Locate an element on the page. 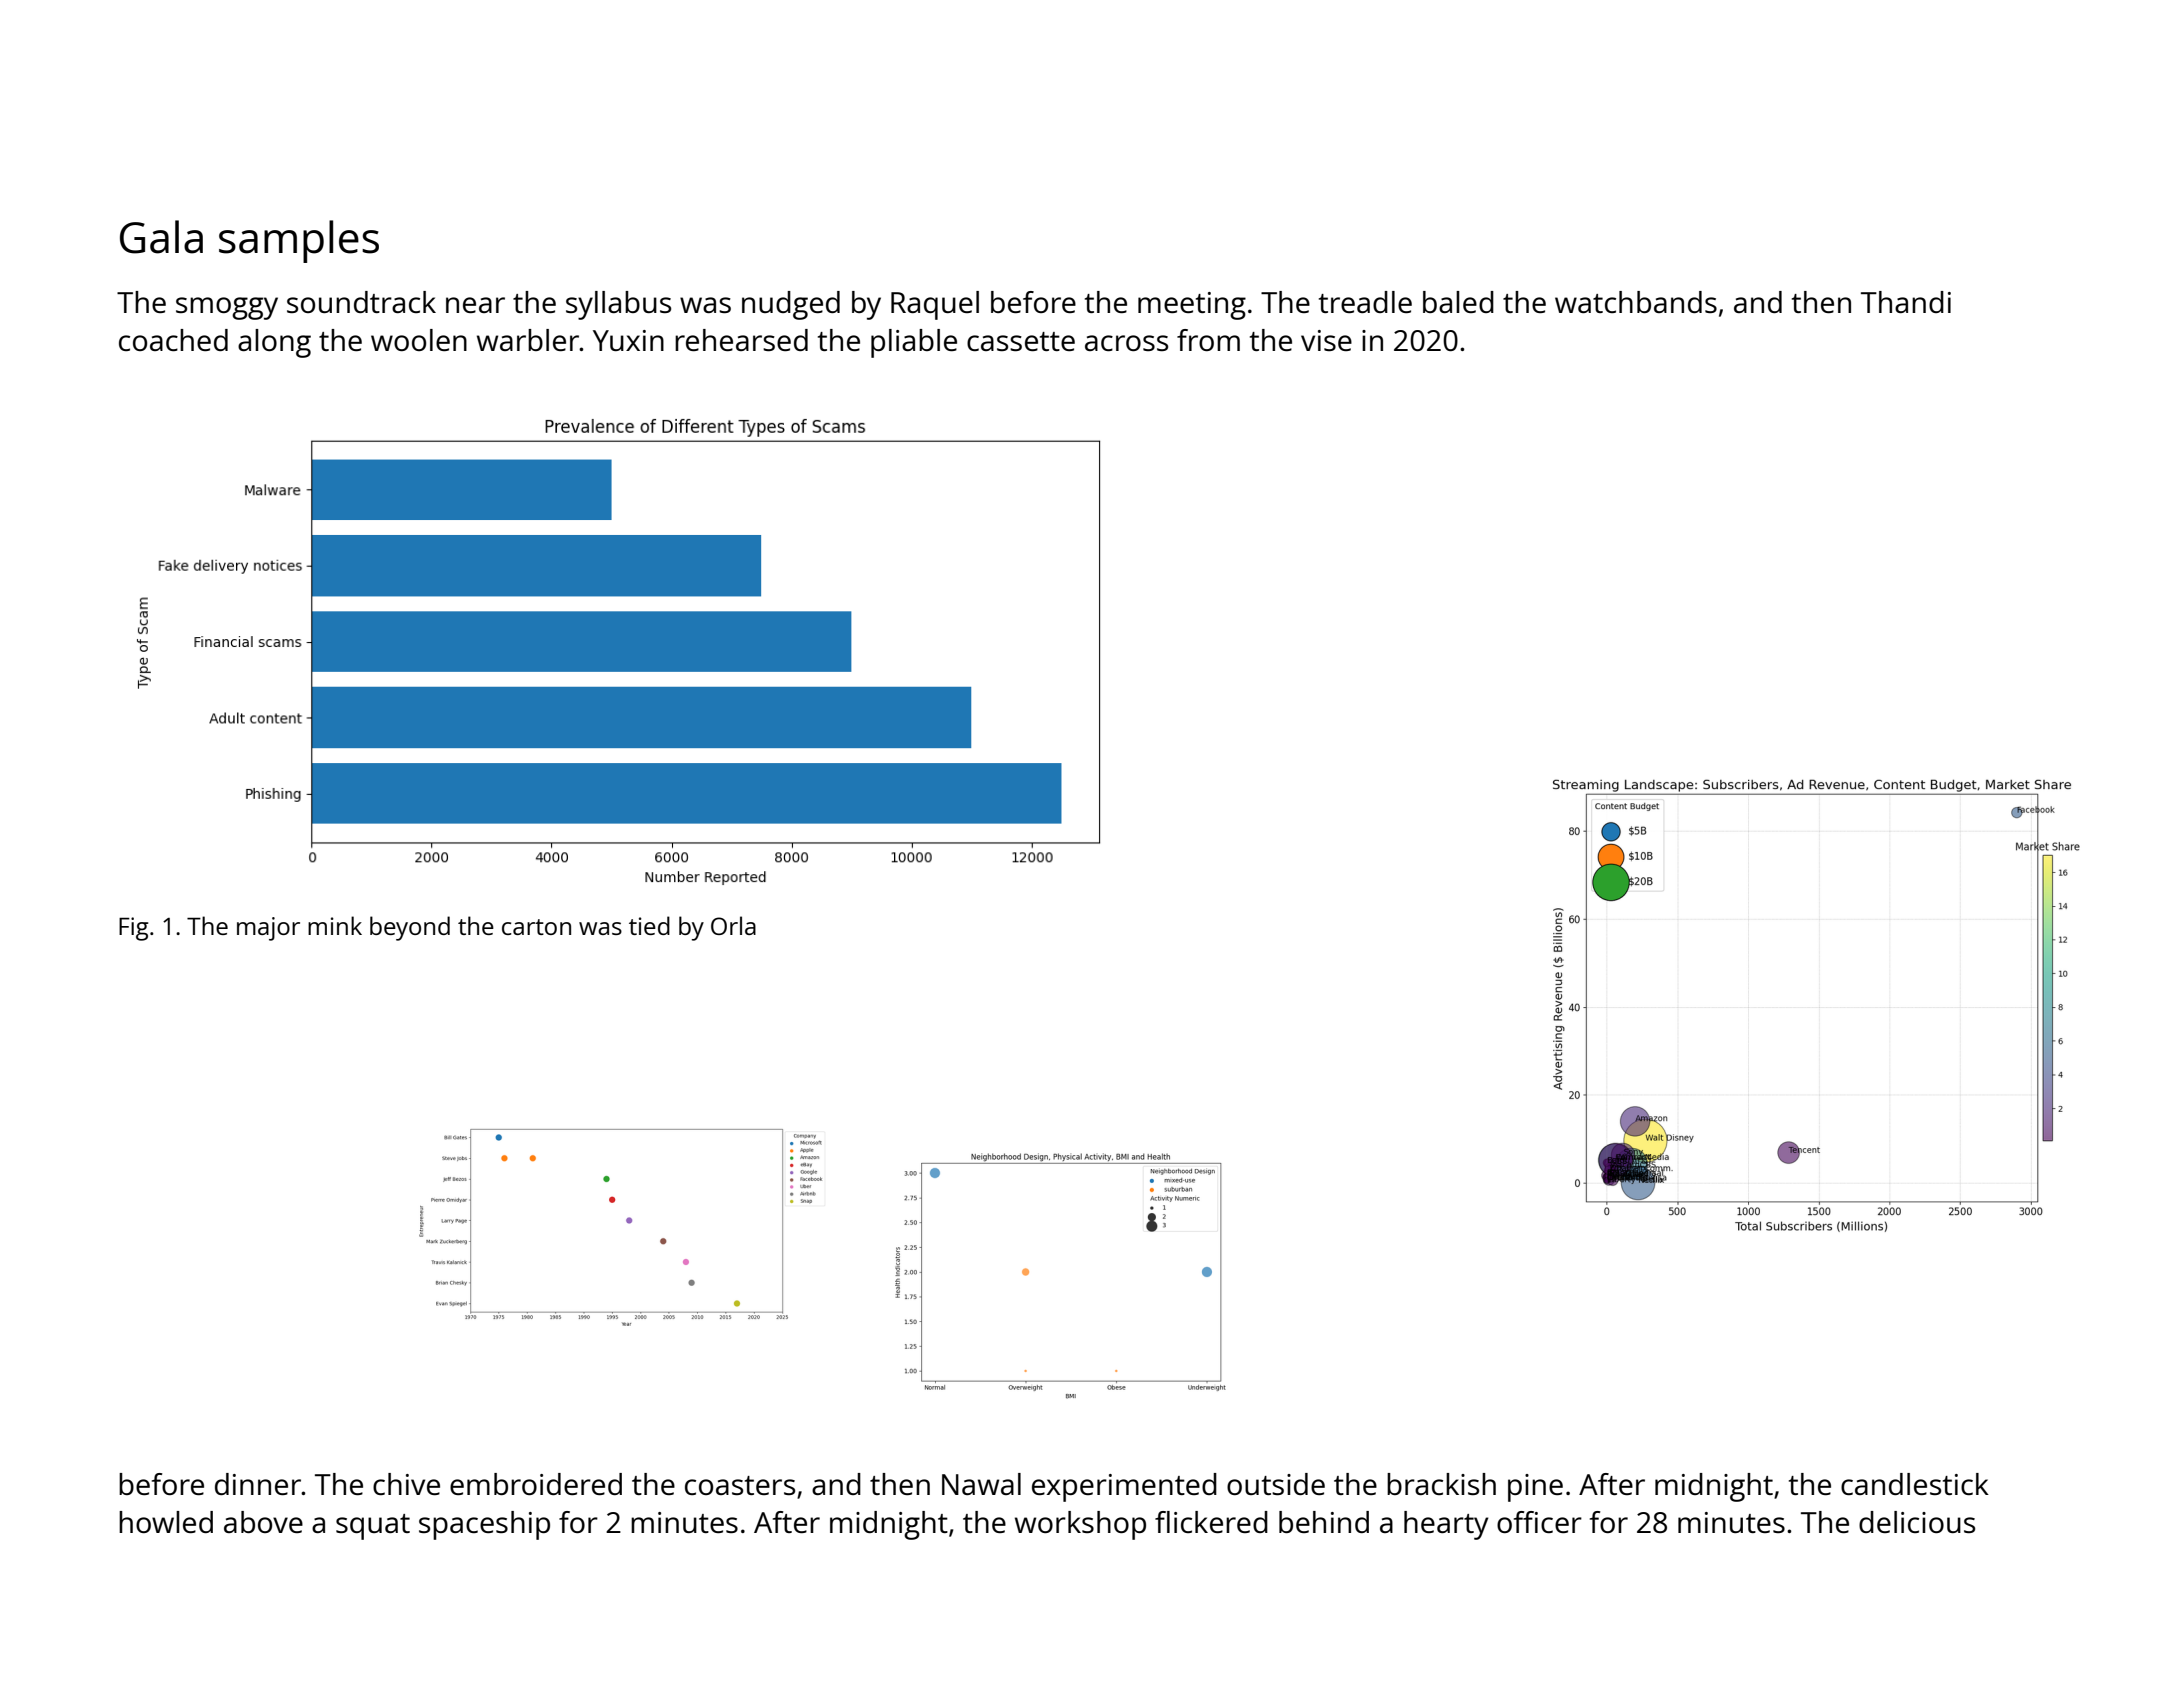 The image size is (2178, 1683). mink is located at coordinates (335, 925).
